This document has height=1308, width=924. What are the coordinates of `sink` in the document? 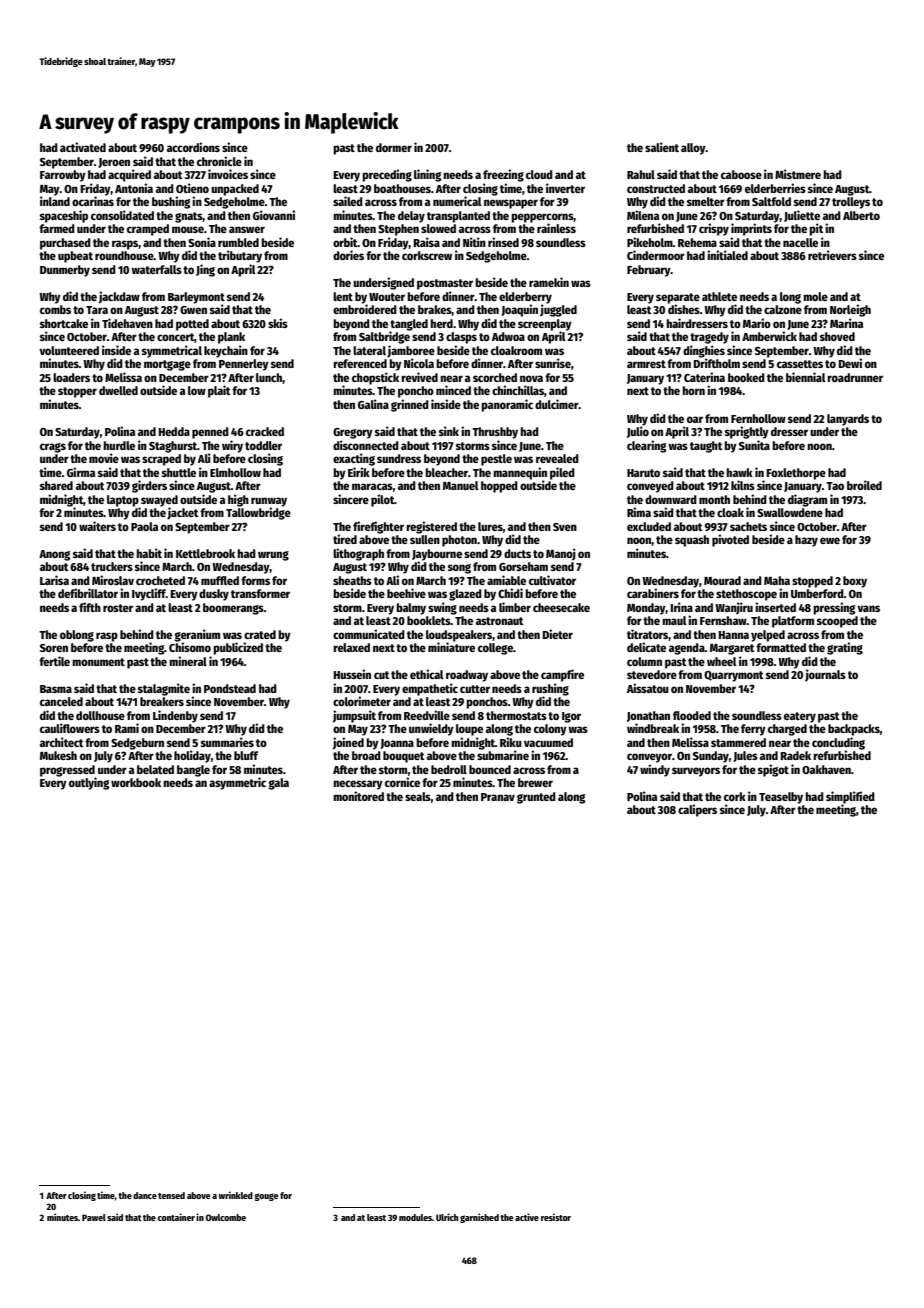 It's located at (449, 431).
